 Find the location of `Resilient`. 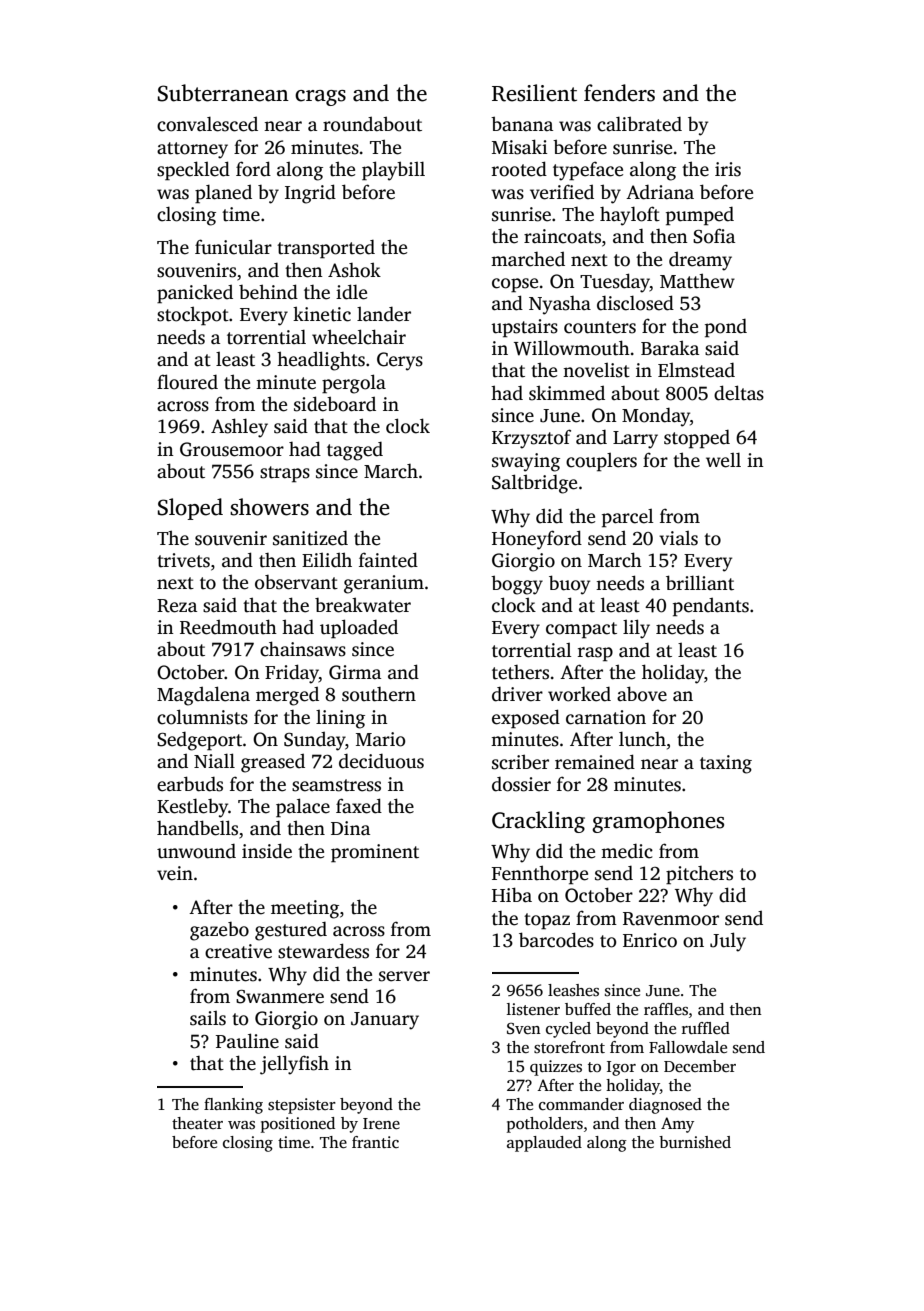

Resilient is located at coordinates (534, 93).
